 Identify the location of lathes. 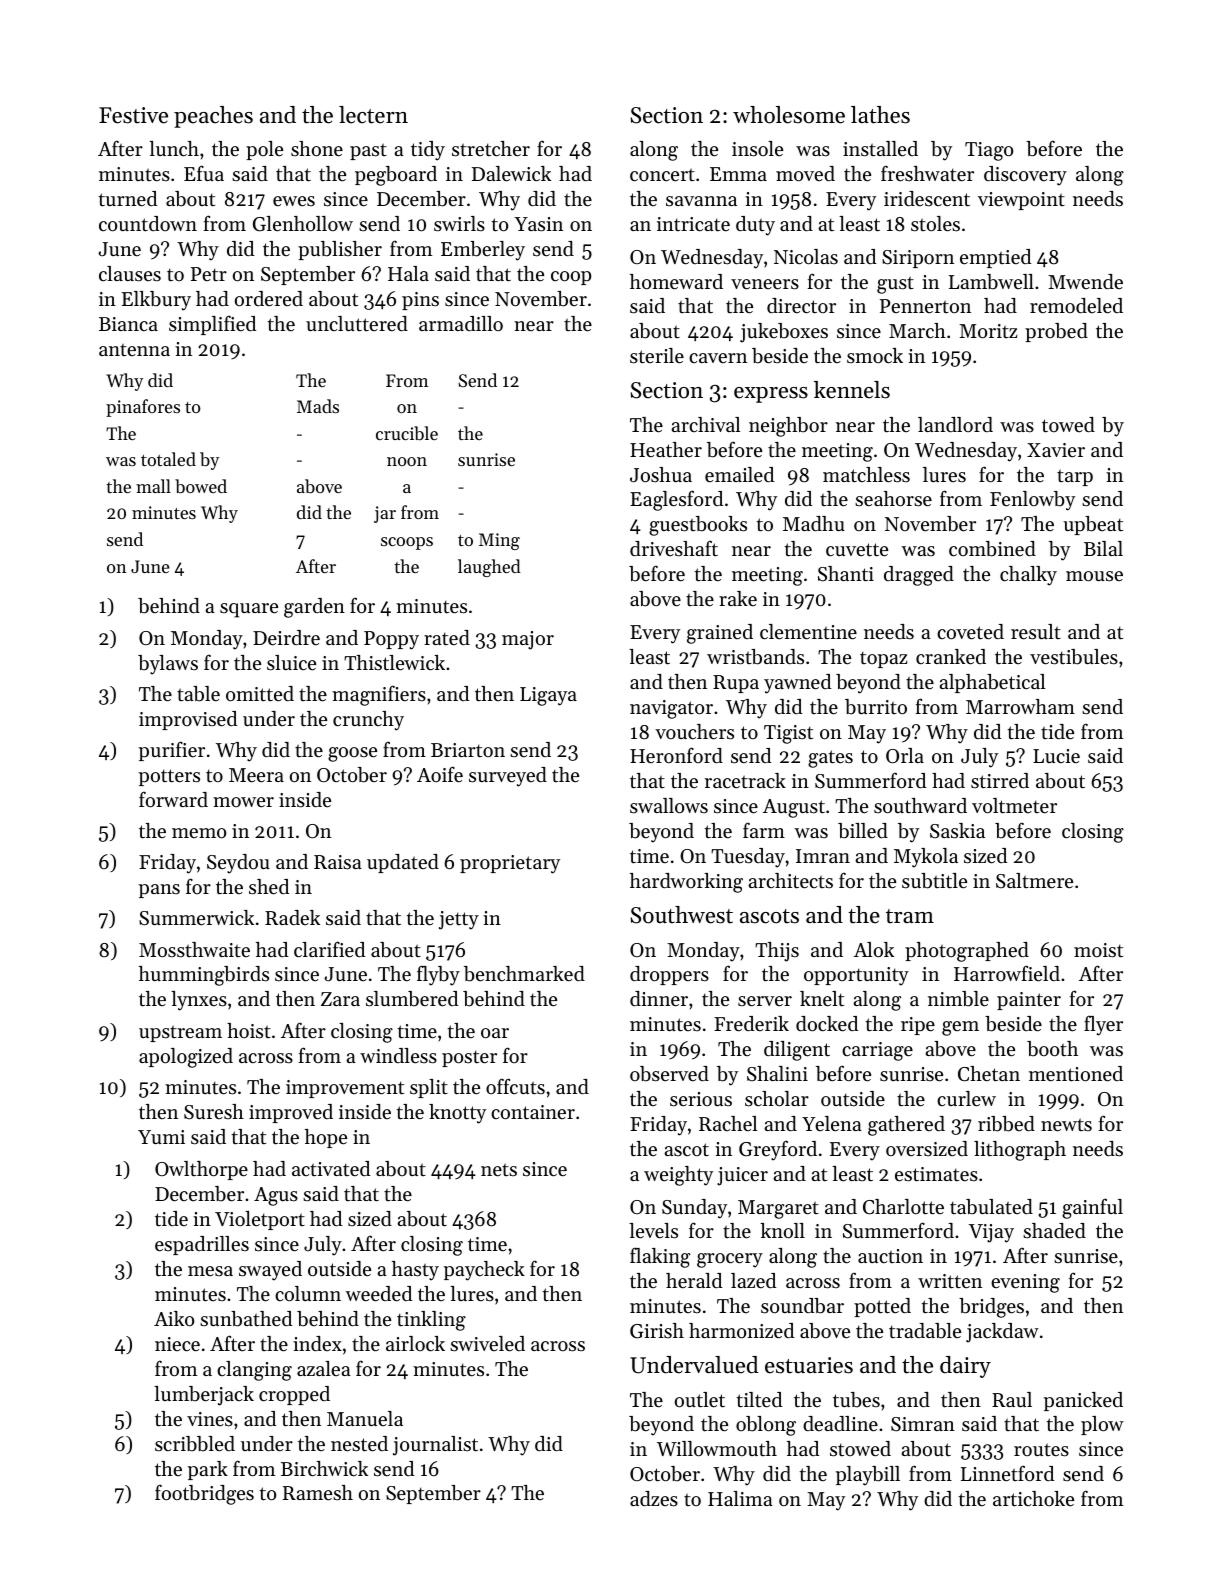
(880, 115).
